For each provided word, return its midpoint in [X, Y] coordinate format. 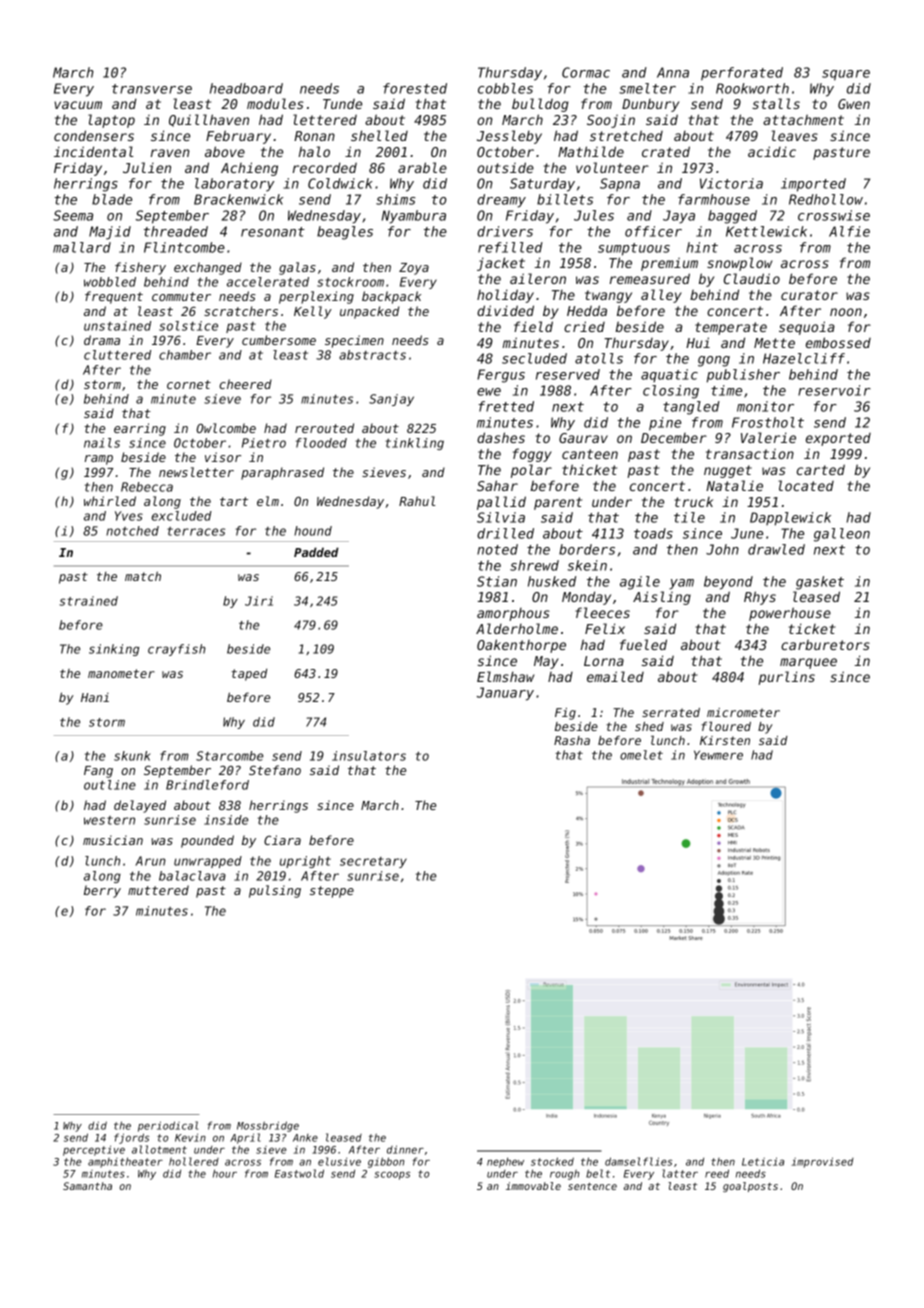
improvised [822, 1162]
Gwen [854, 104]
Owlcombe [226, 428]
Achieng [249, 169]
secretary [373, 862]
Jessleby [509, 137]
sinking [114, 650]
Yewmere [718, 755]
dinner [405, 1149]
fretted [506, 406]
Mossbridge [268, 1126]
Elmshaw [505, 676]
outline [110, 785]
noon [846, 312]
